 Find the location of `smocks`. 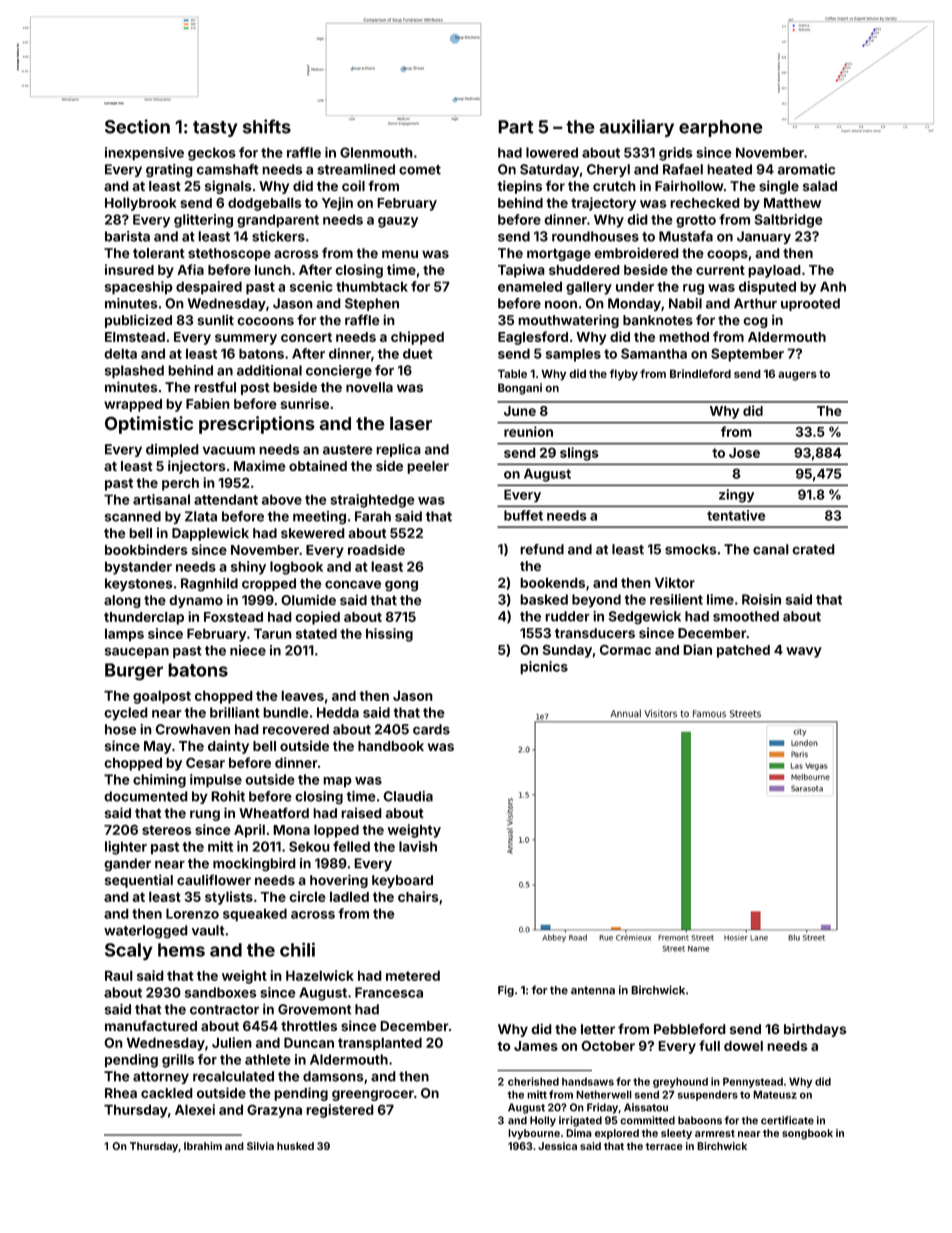

smocks is located at coordinates (690, 549).
